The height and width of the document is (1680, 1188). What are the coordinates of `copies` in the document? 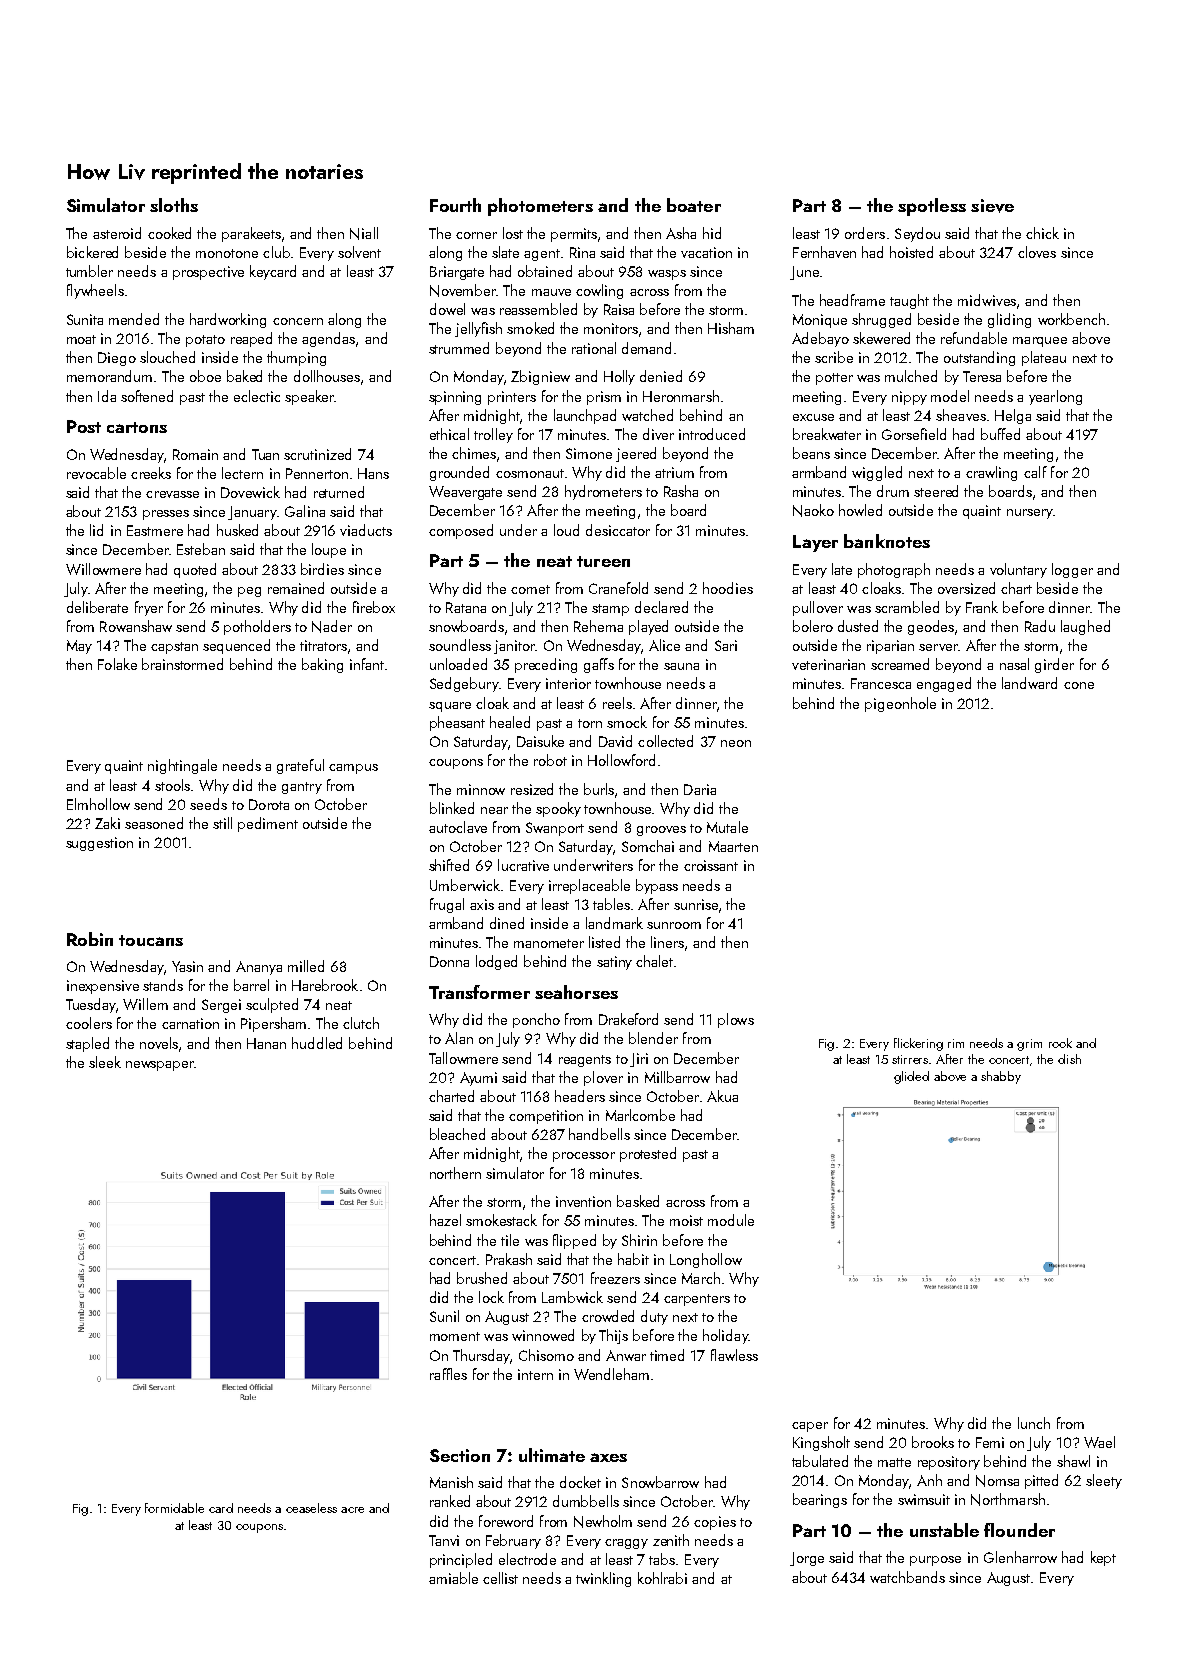 It's located at (715, 1523).
